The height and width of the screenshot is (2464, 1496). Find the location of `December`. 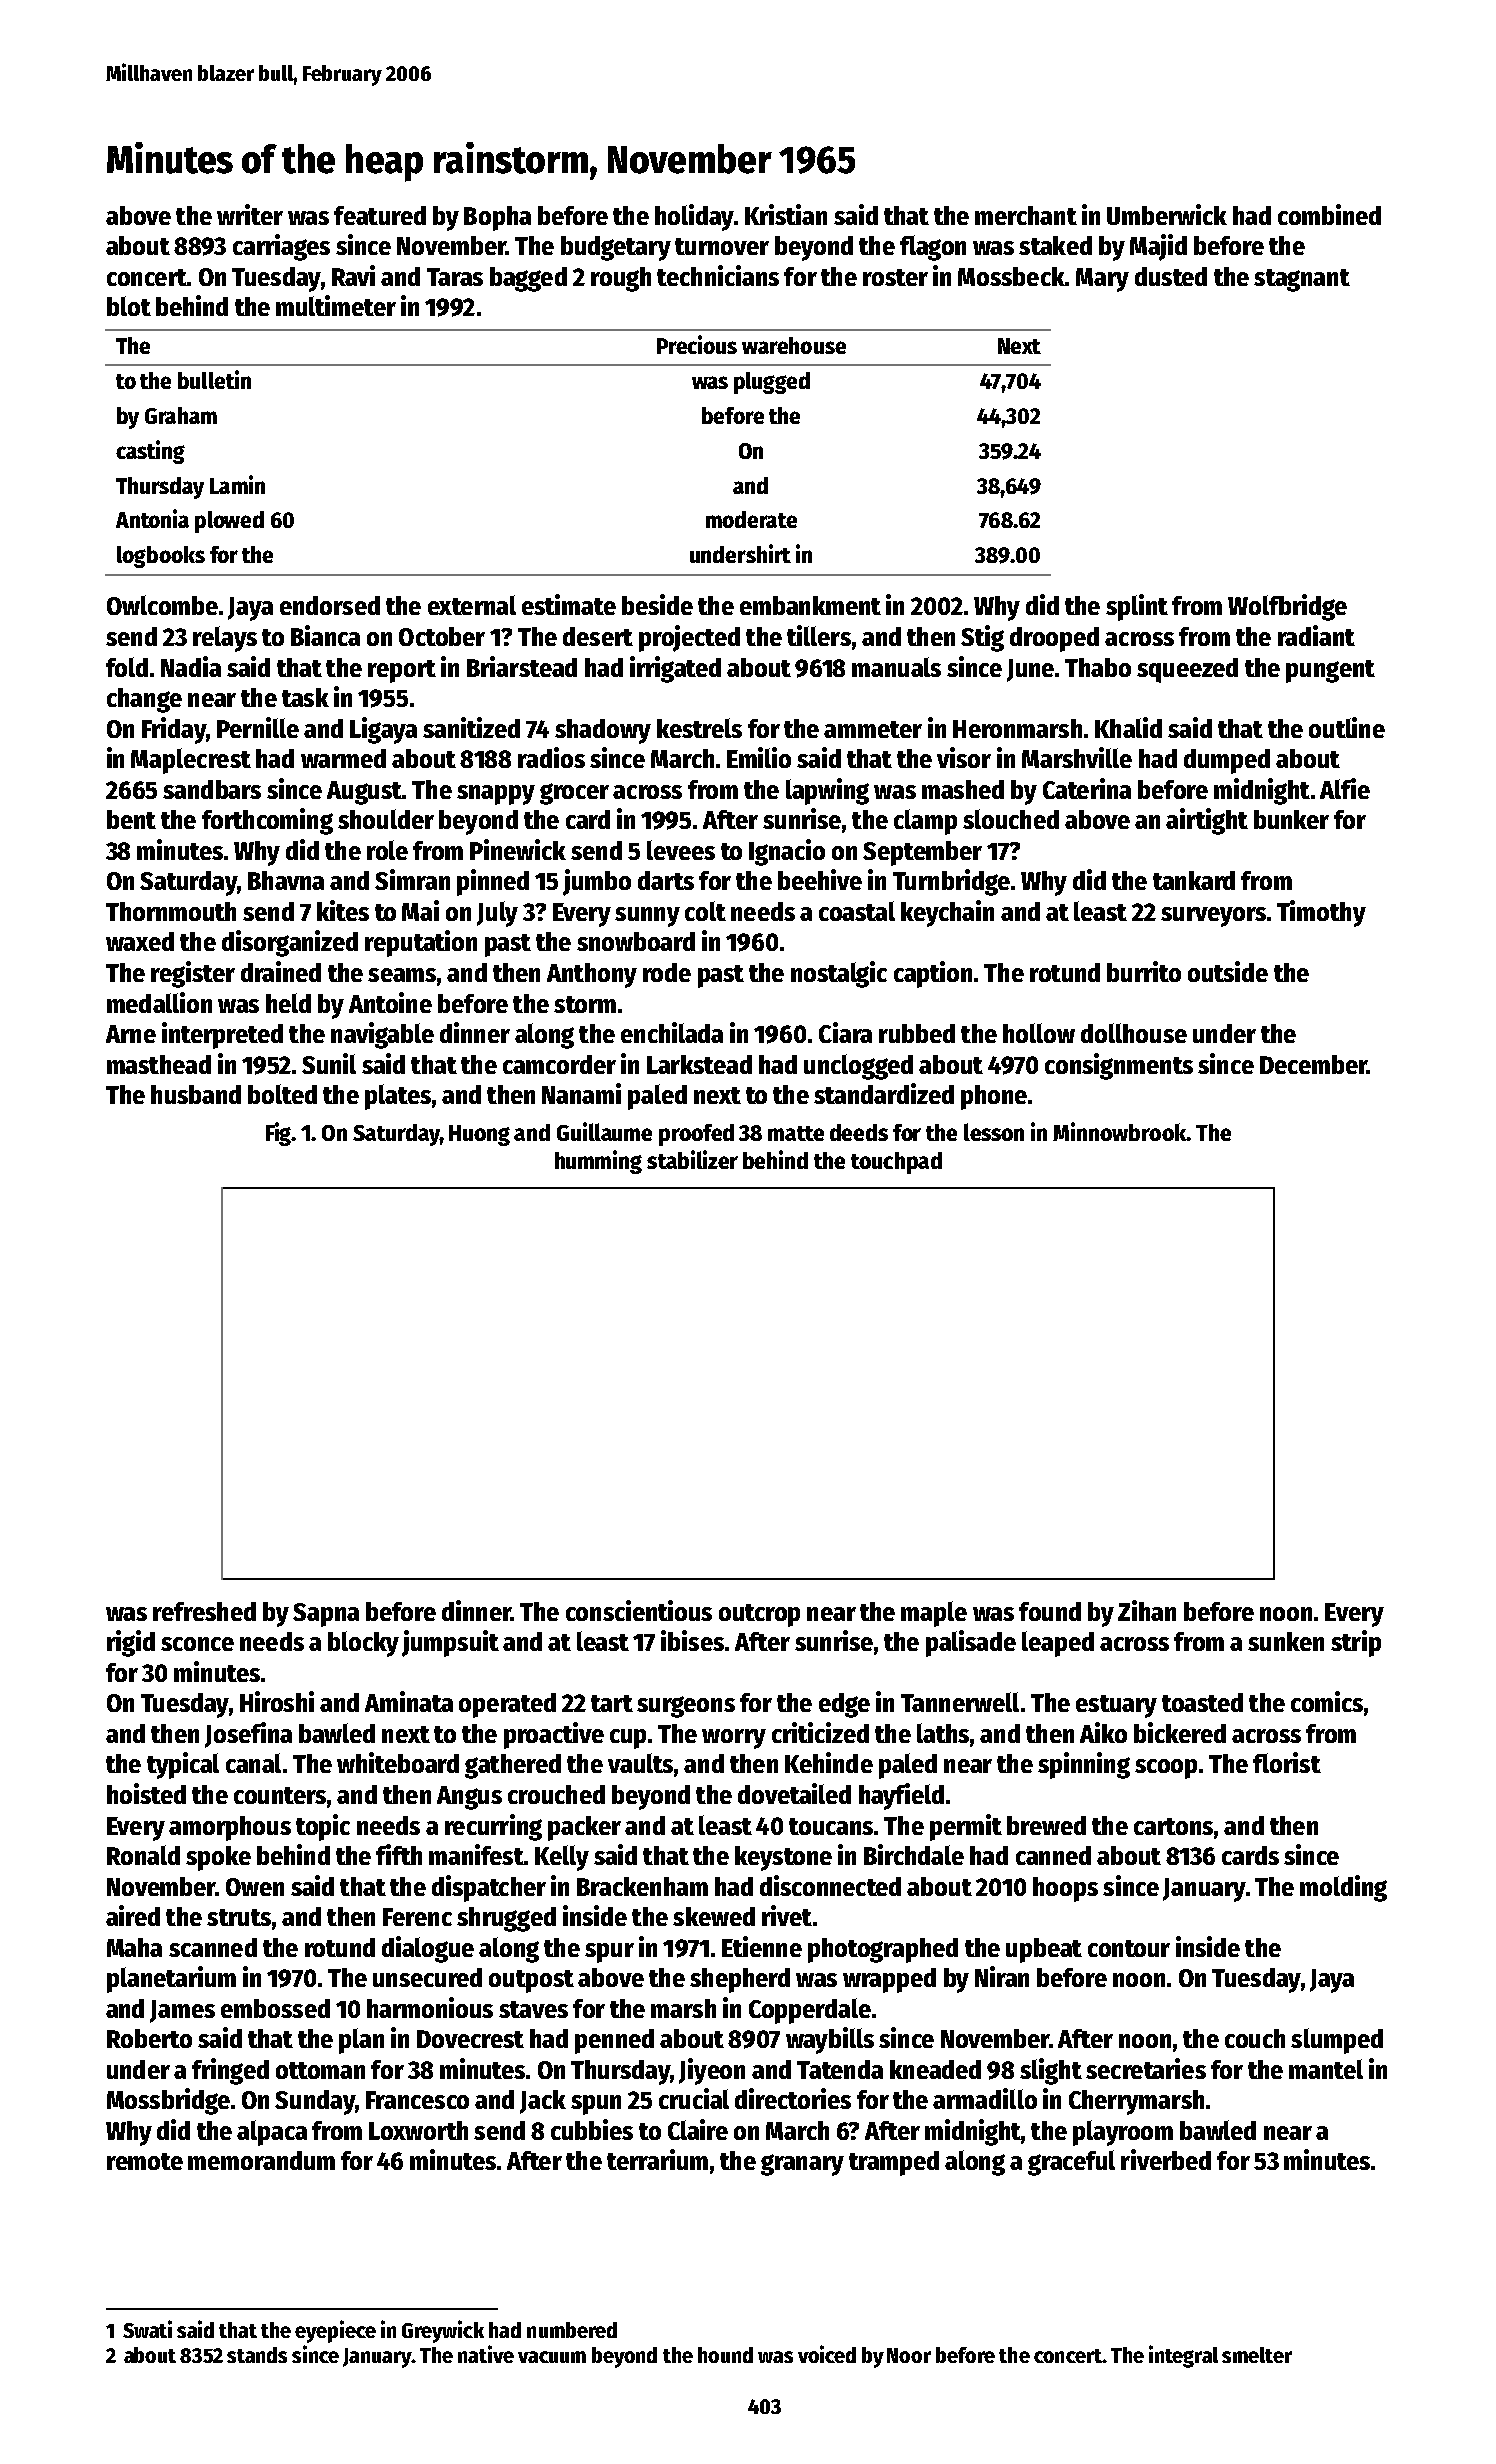

December is located at coordinates (1313, 1064).
